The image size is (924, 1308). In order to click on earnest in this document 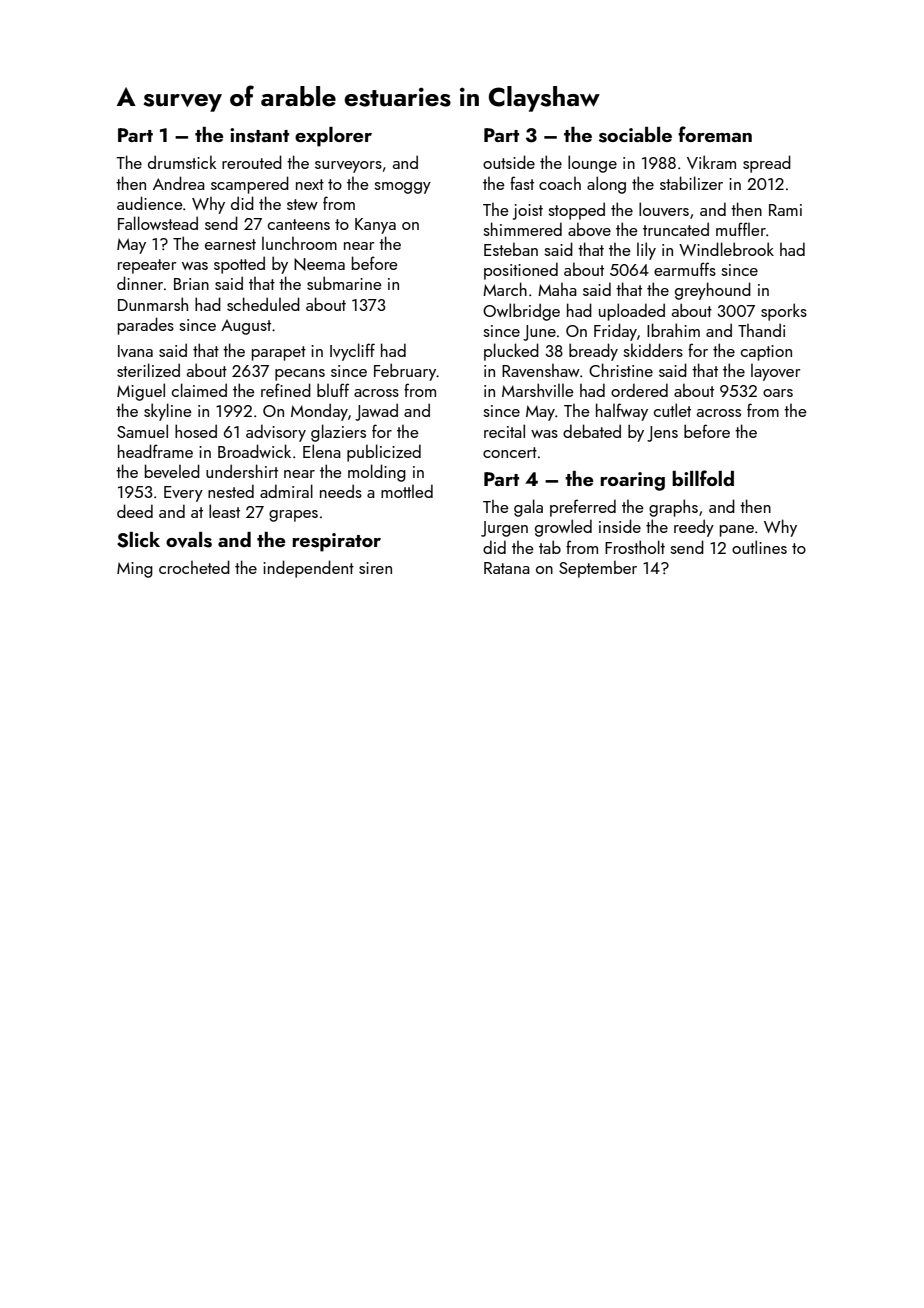, I will do `click(230, 244)`.
